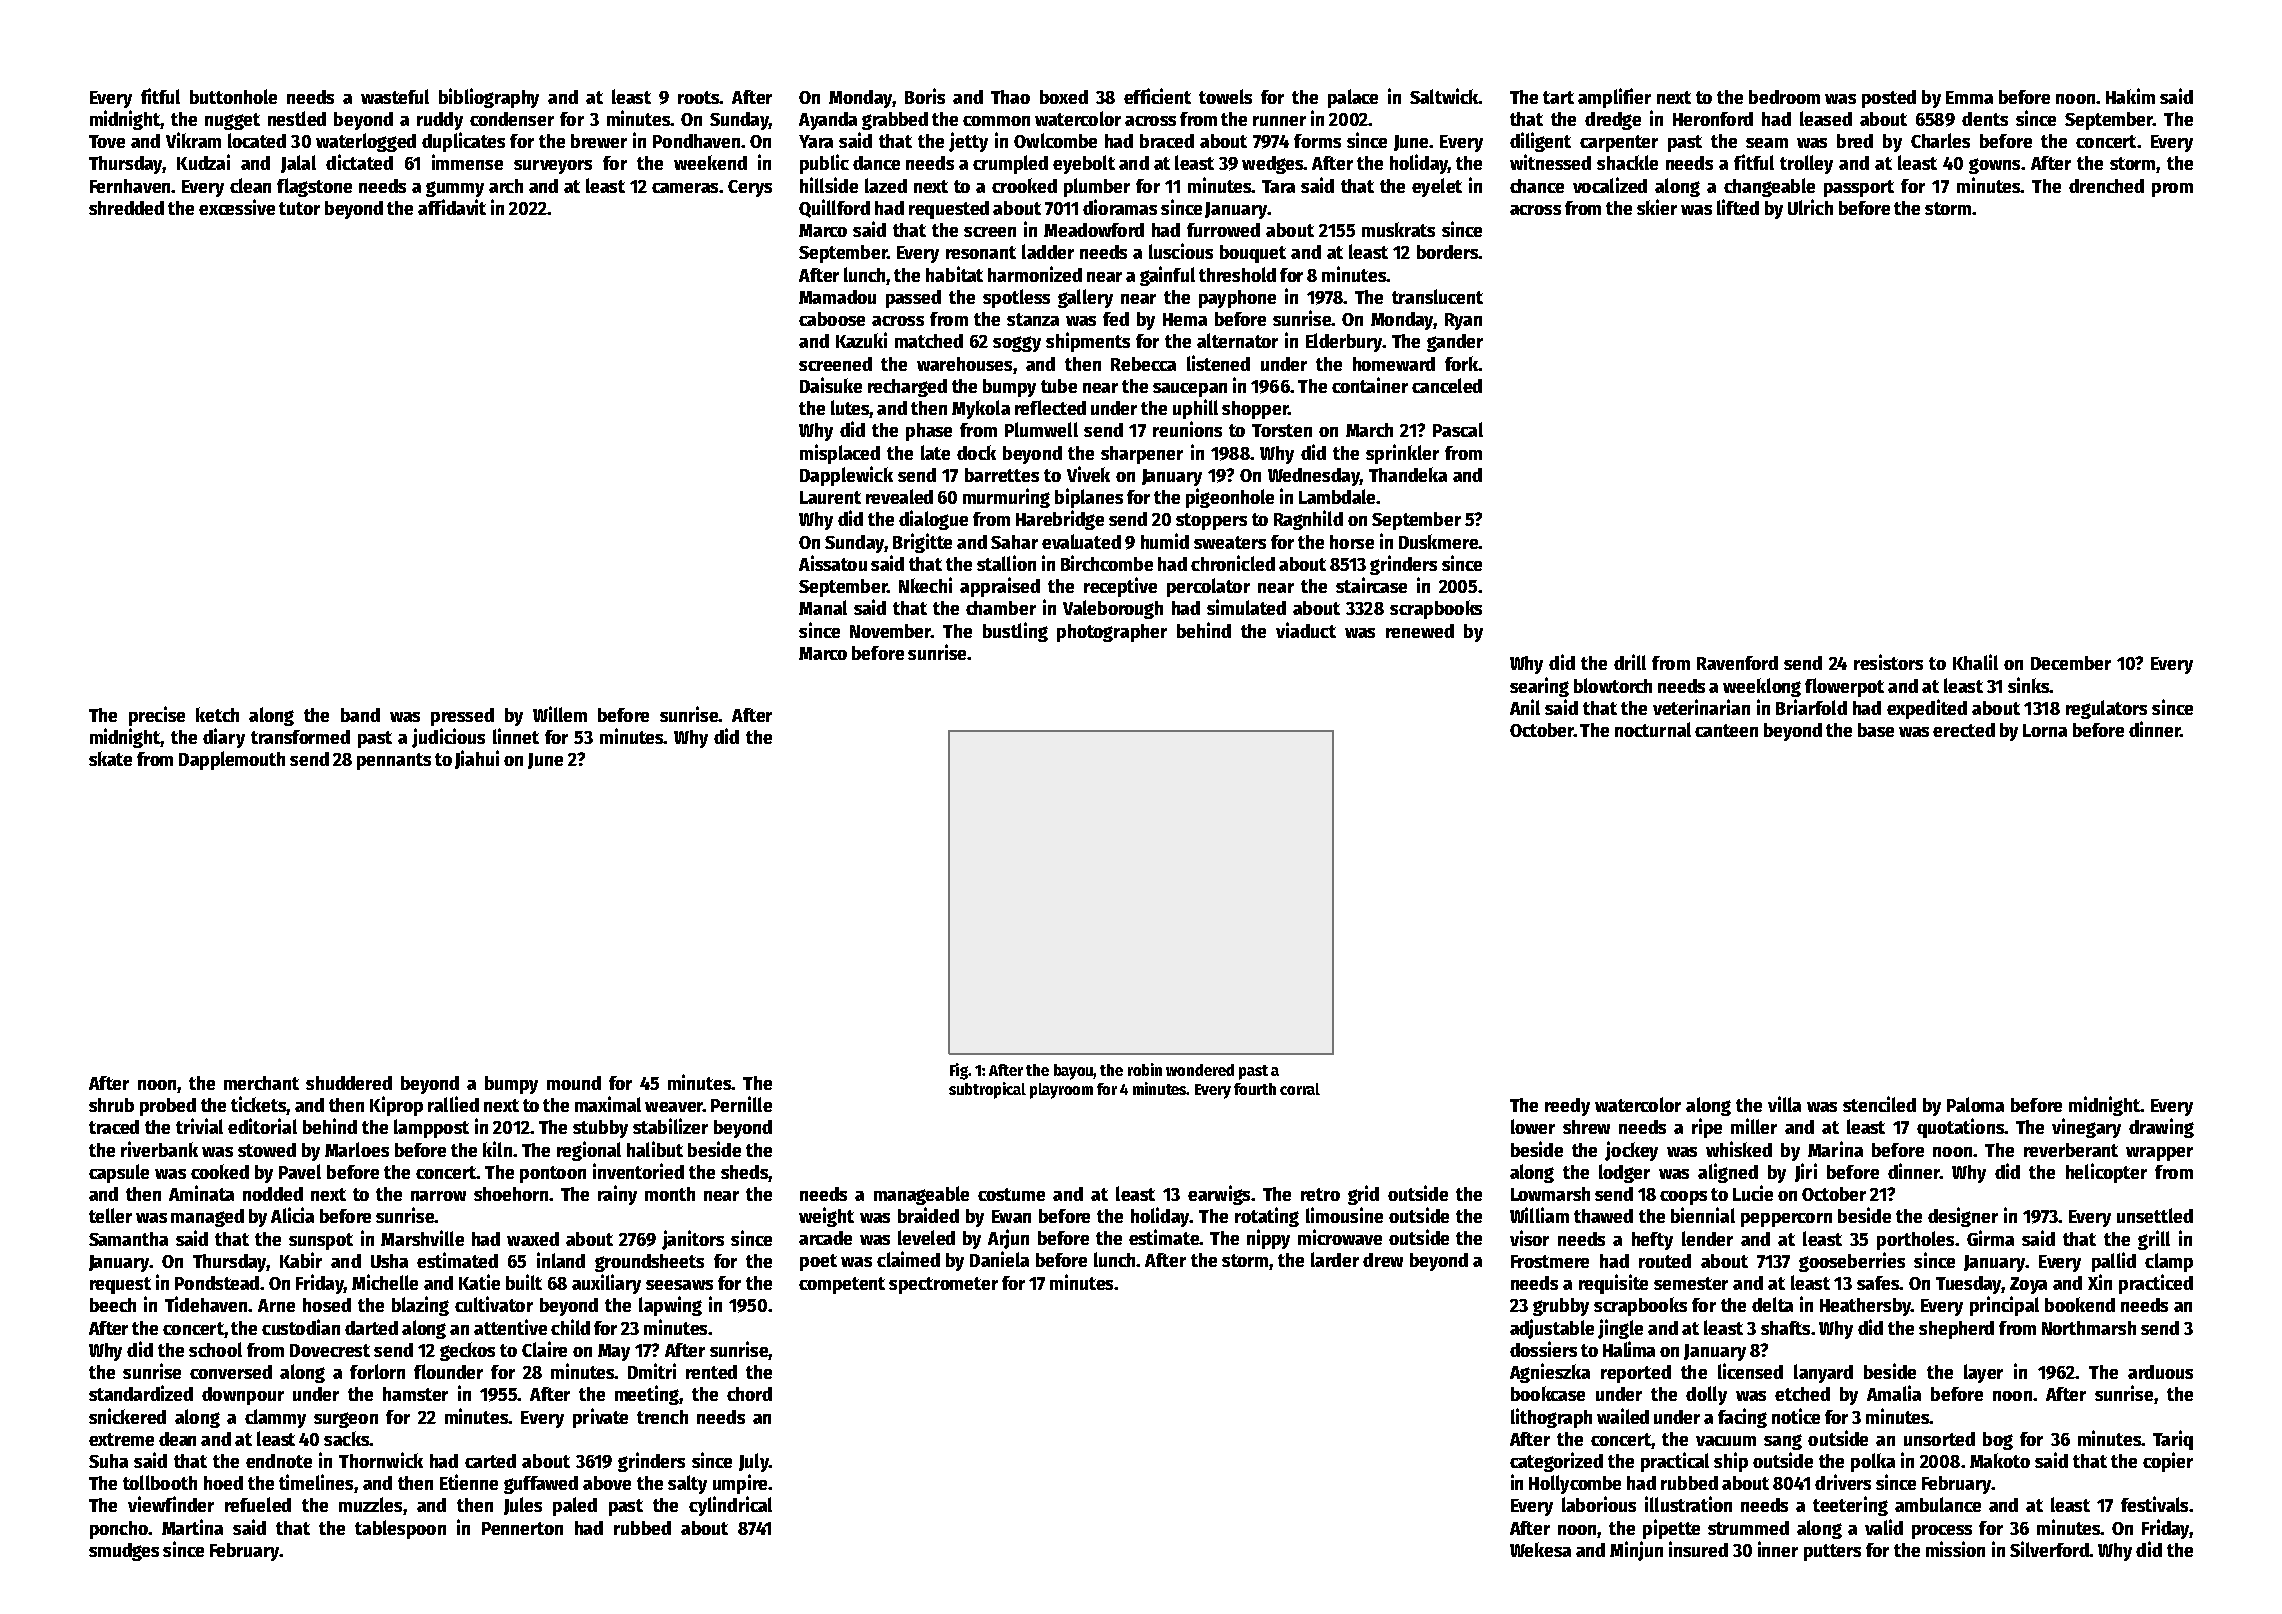  What do you see at coordinates (553, 167) in the document?
I see `surveyors` at bounding box center [553, 167].
